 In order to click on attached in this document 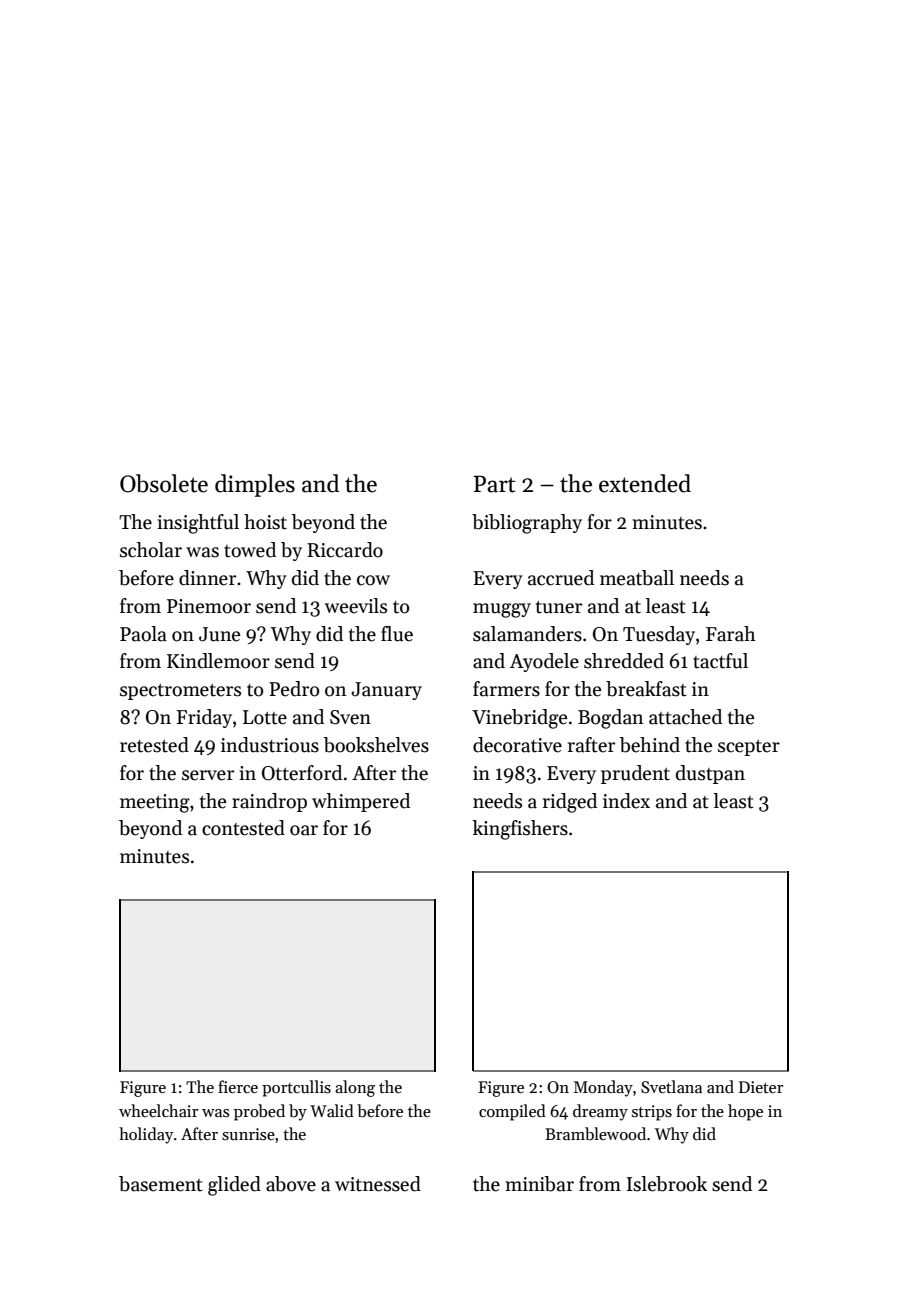, I will do `click(685, 717)`.
